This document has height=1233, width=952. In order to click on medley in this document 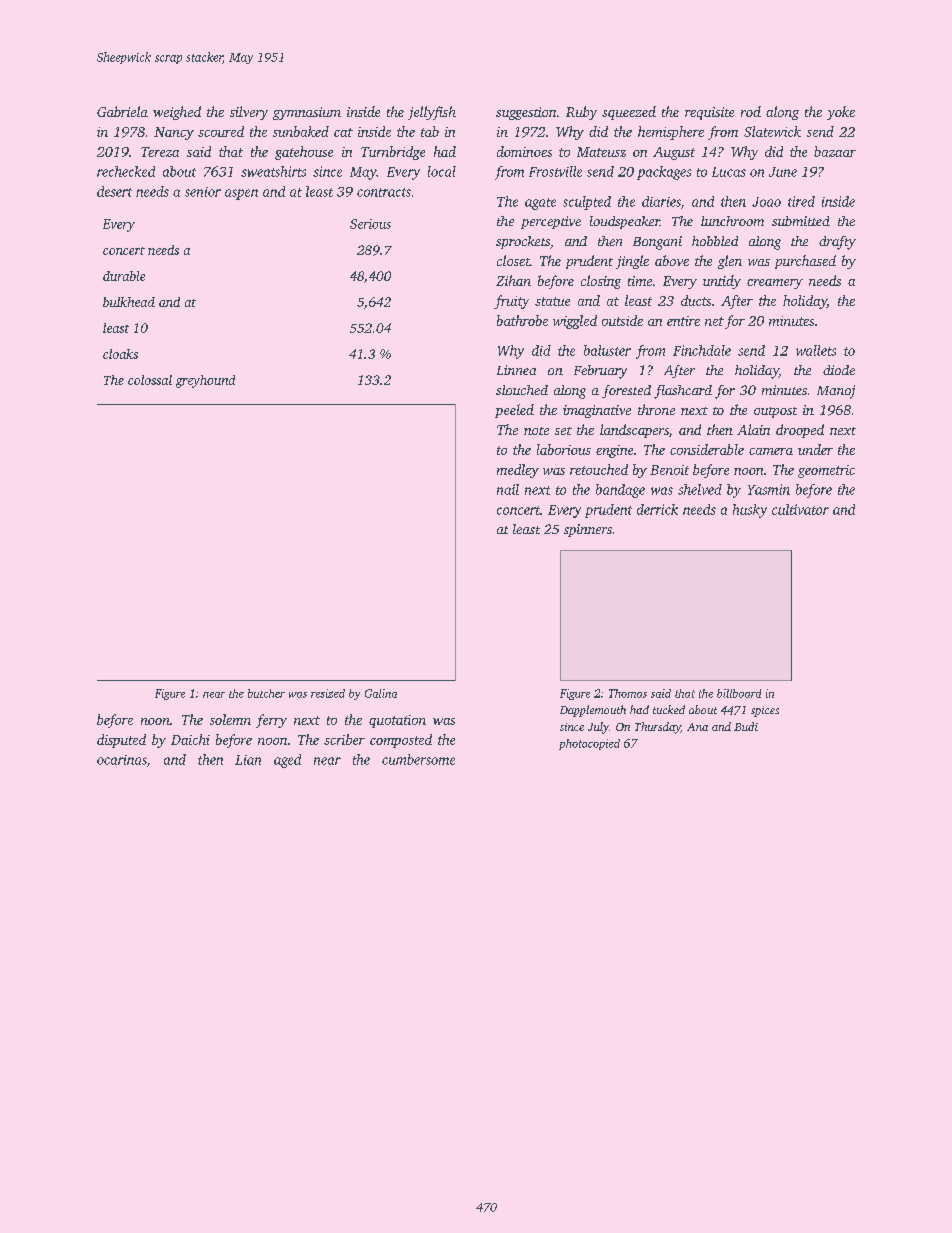, I will do `click(518, 471)`.
